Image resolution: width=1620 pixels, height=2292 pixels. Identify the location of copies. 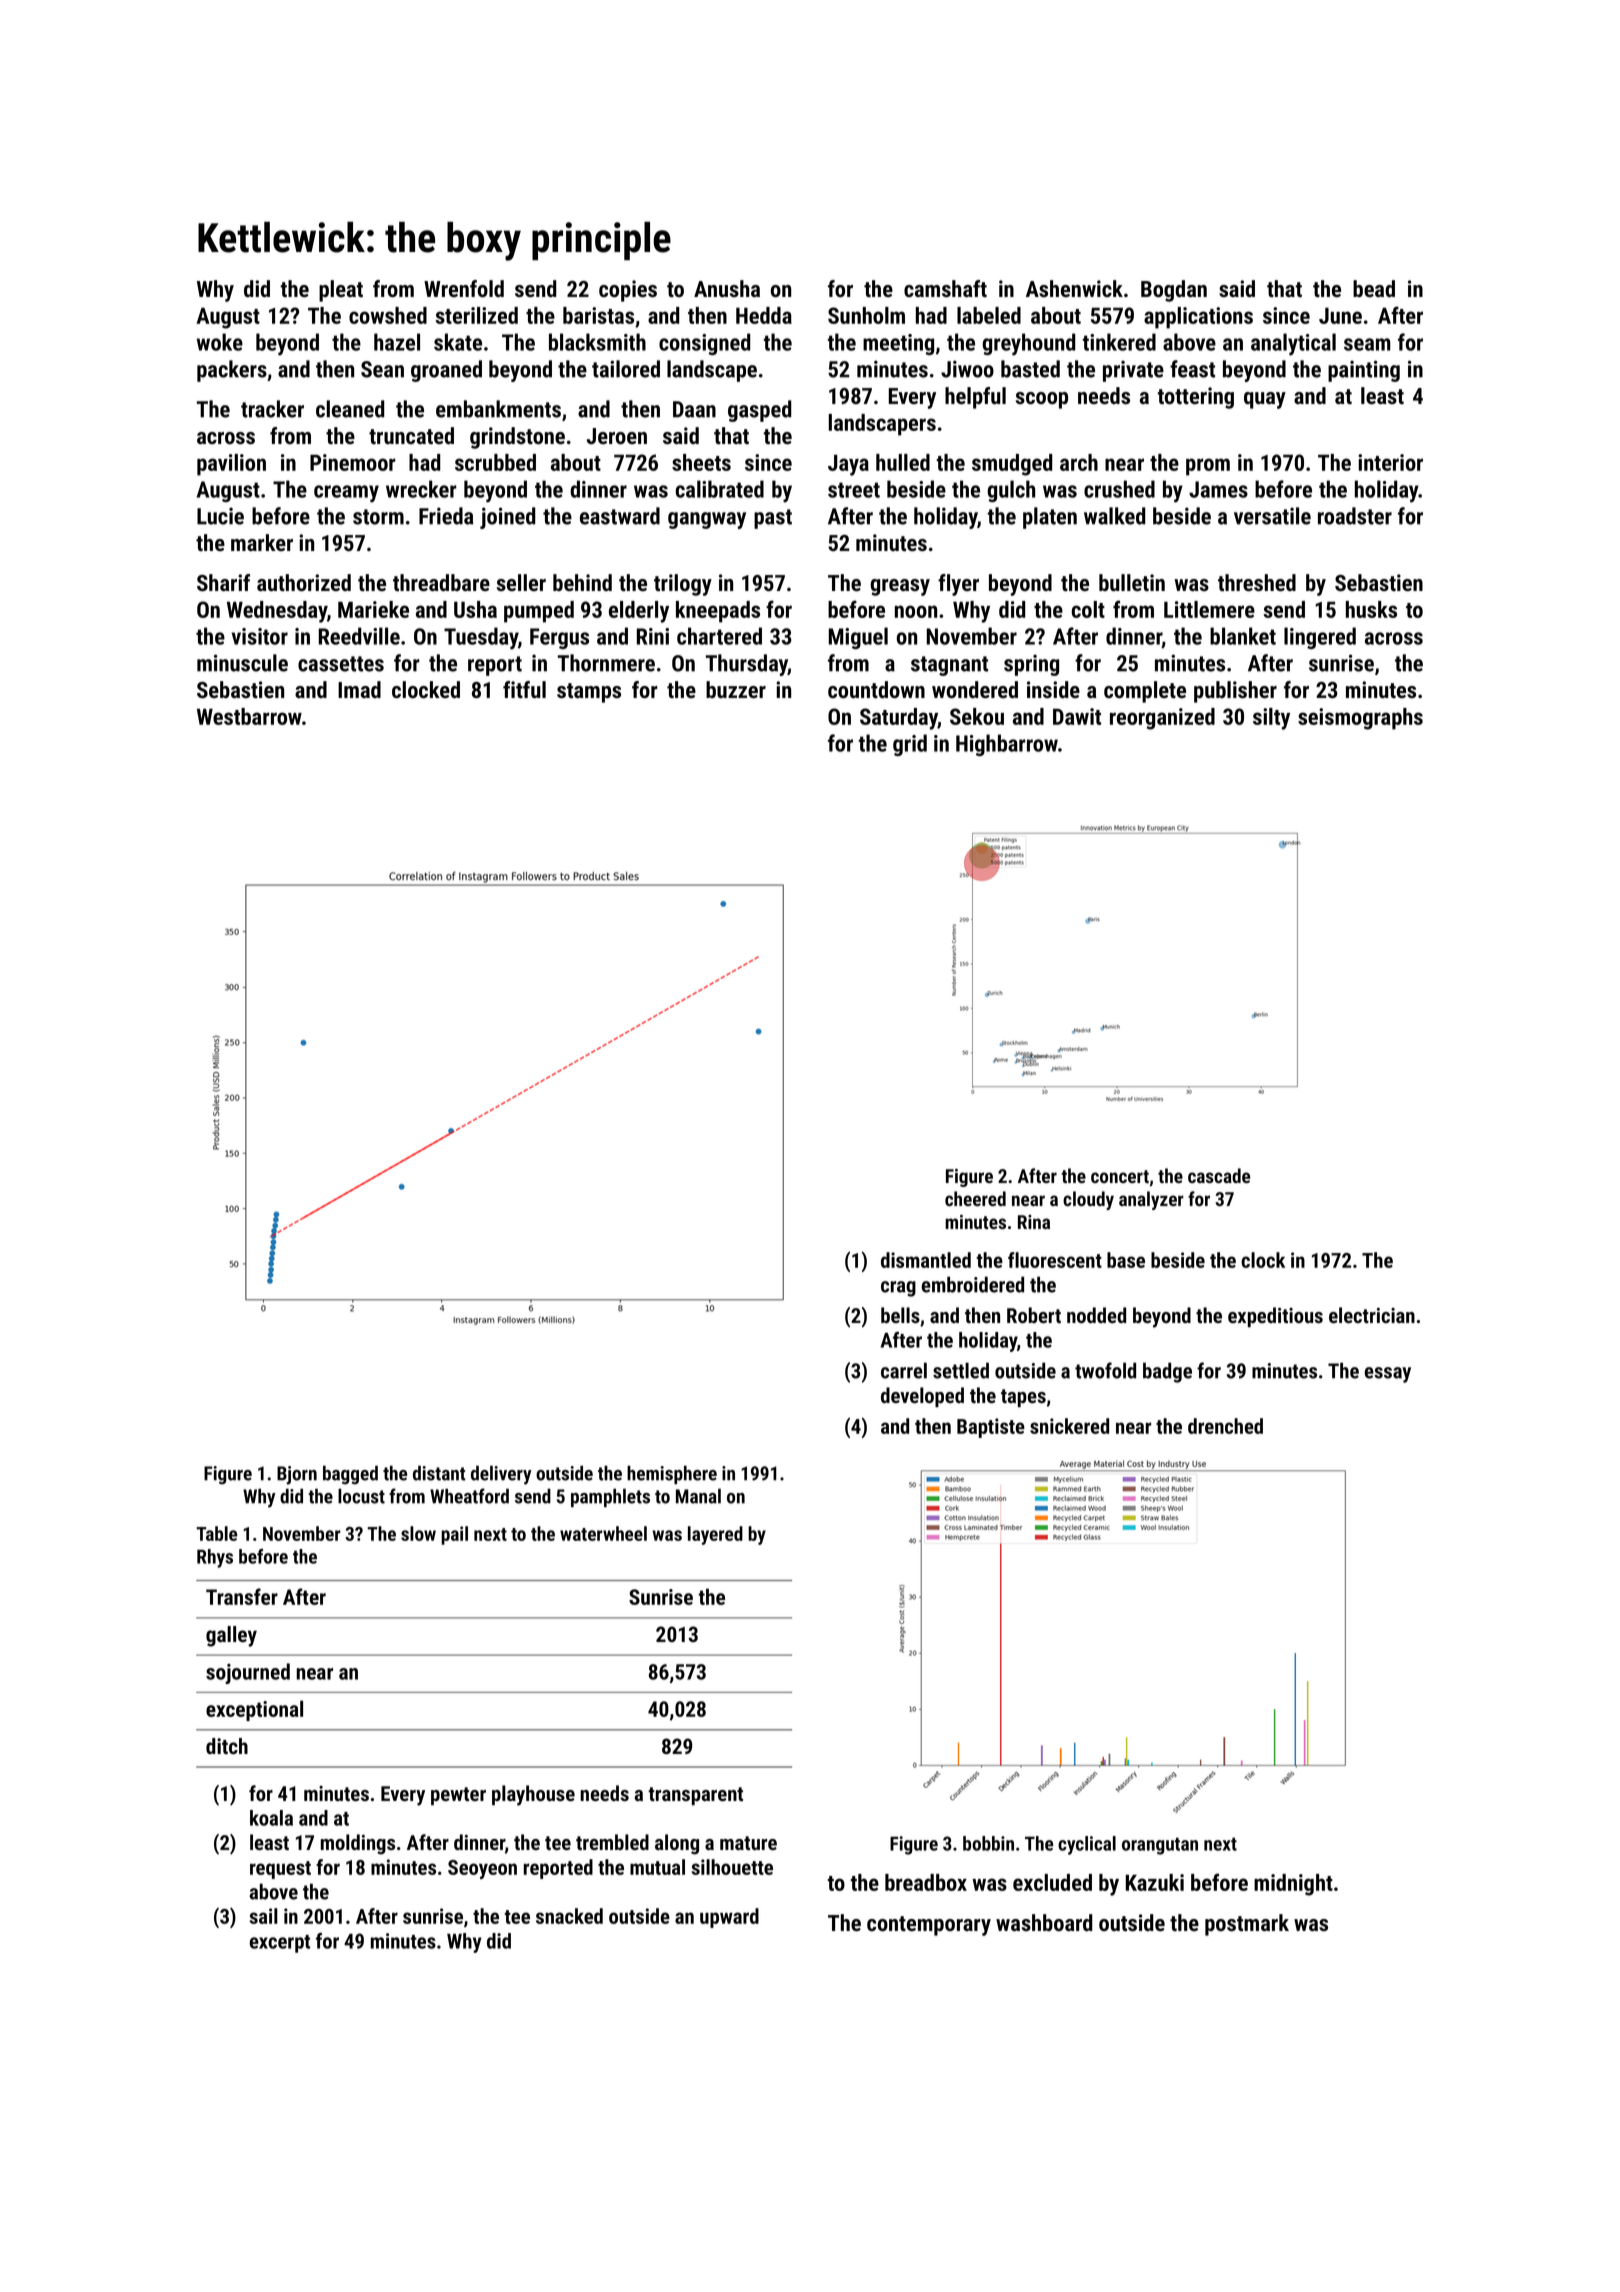
(628, 291).
